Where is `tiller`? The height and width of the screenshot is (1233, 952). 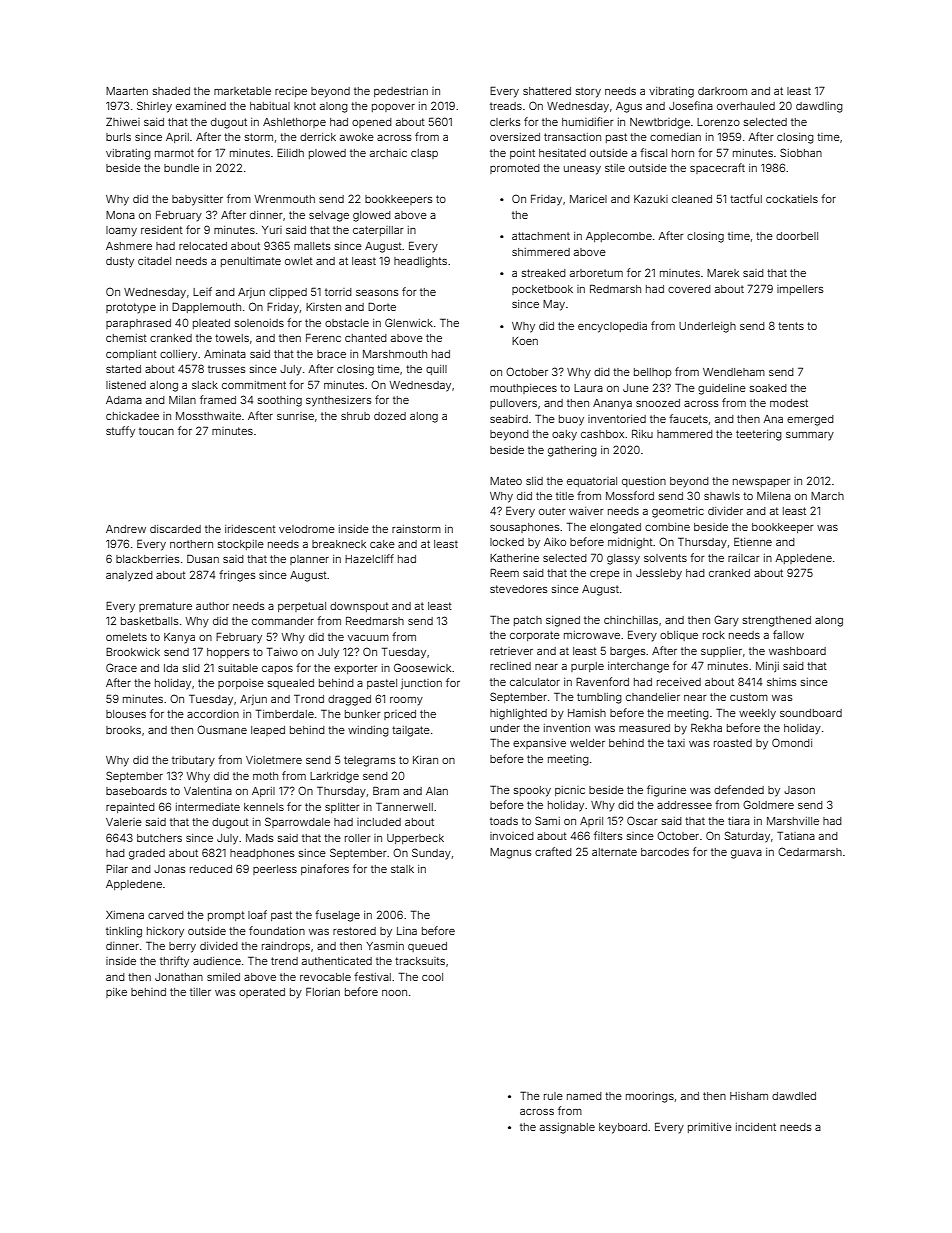
tiller is located at coordinates (200, 992).
